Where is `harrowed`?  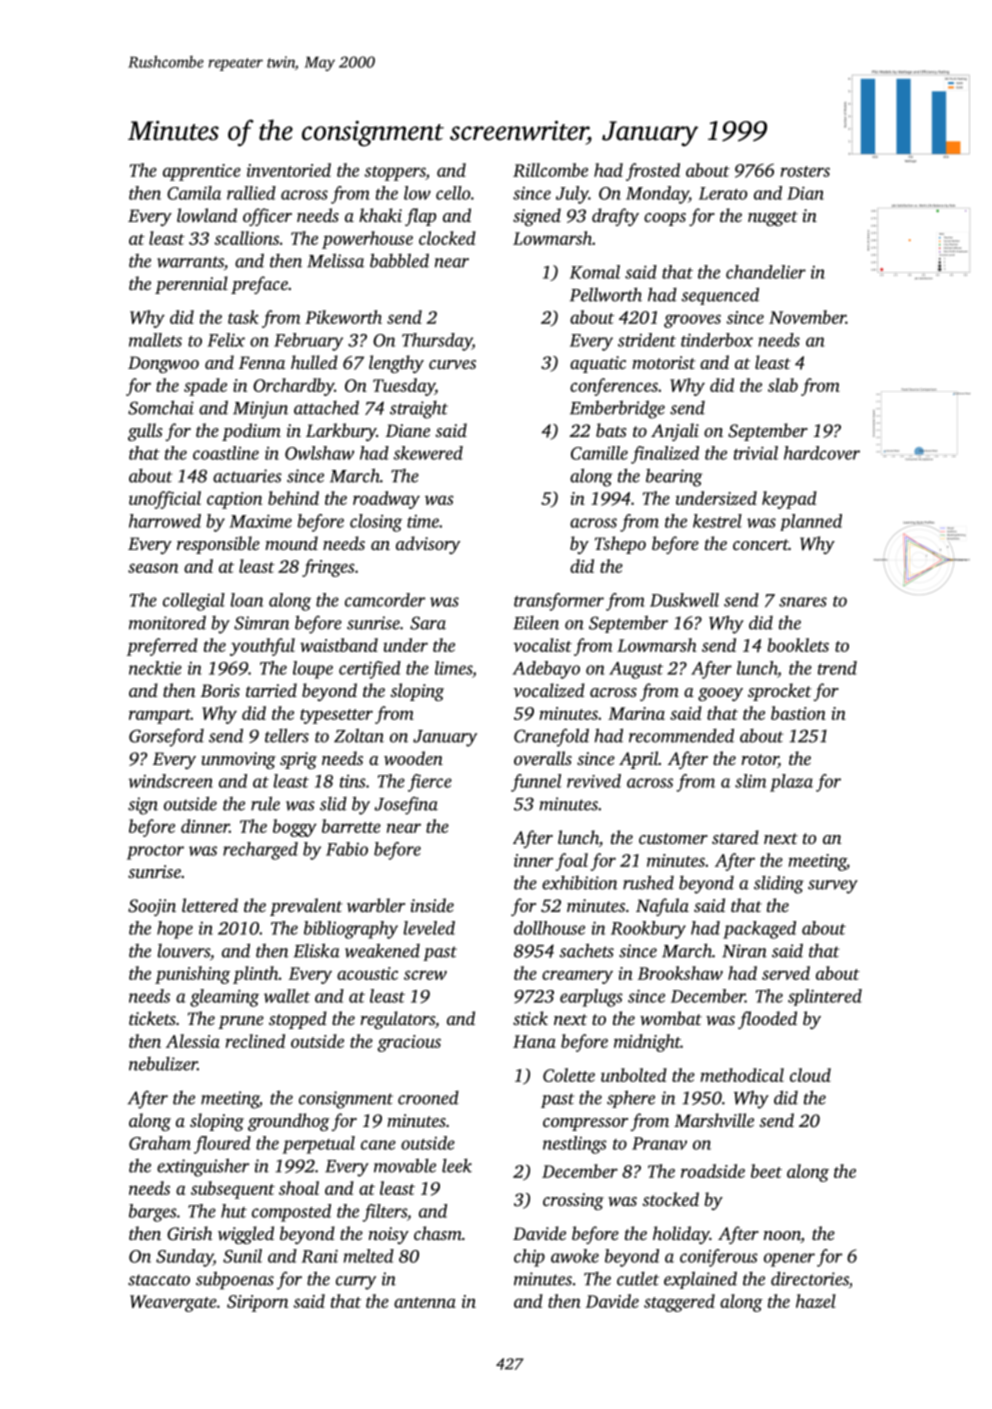
harrowed is located at coordinates (165, 521).
